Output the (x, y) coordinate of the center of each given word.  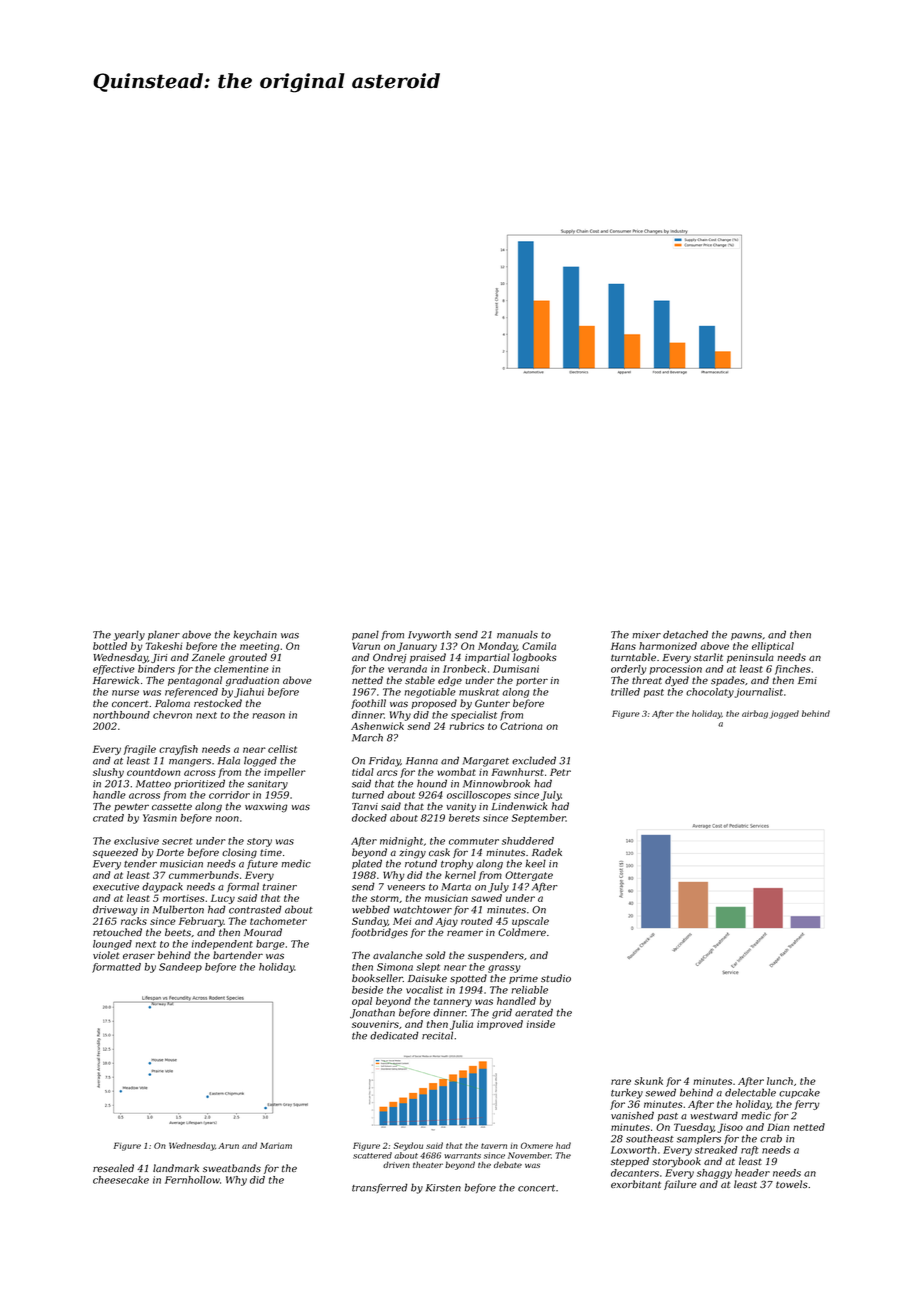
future (262, 865)
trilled (625, 692)
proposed (434, 704)
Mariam (276, 1145)
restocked (218, 703)
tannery (453, 1002)
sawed (486, 898)
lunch (780, 1081)
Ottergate (529, 876)
